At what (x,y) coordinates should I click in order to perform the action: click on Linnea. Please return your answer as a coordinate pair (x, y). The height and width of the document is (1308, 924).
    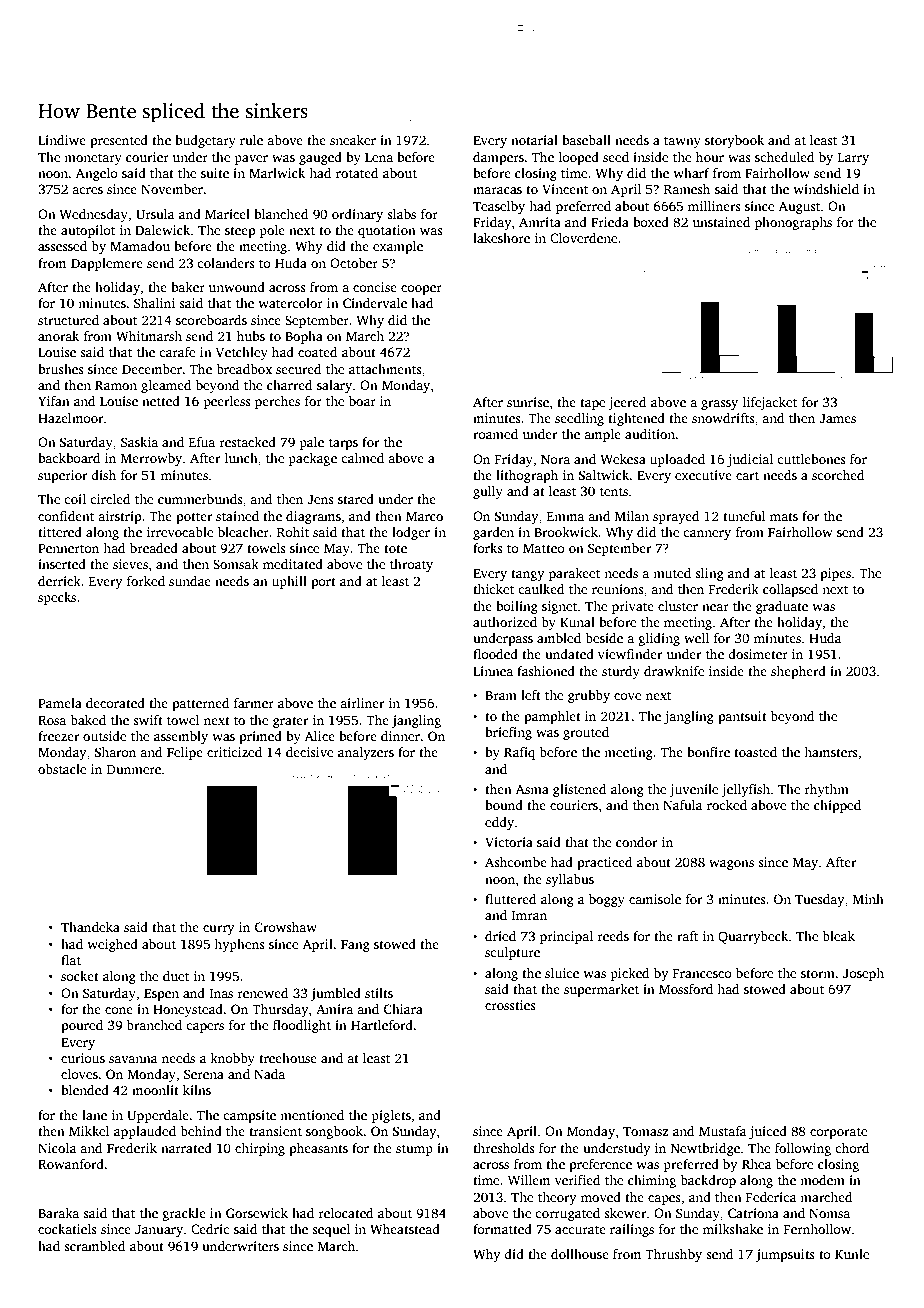
    Looking at the image, I should click on (493, 671).
